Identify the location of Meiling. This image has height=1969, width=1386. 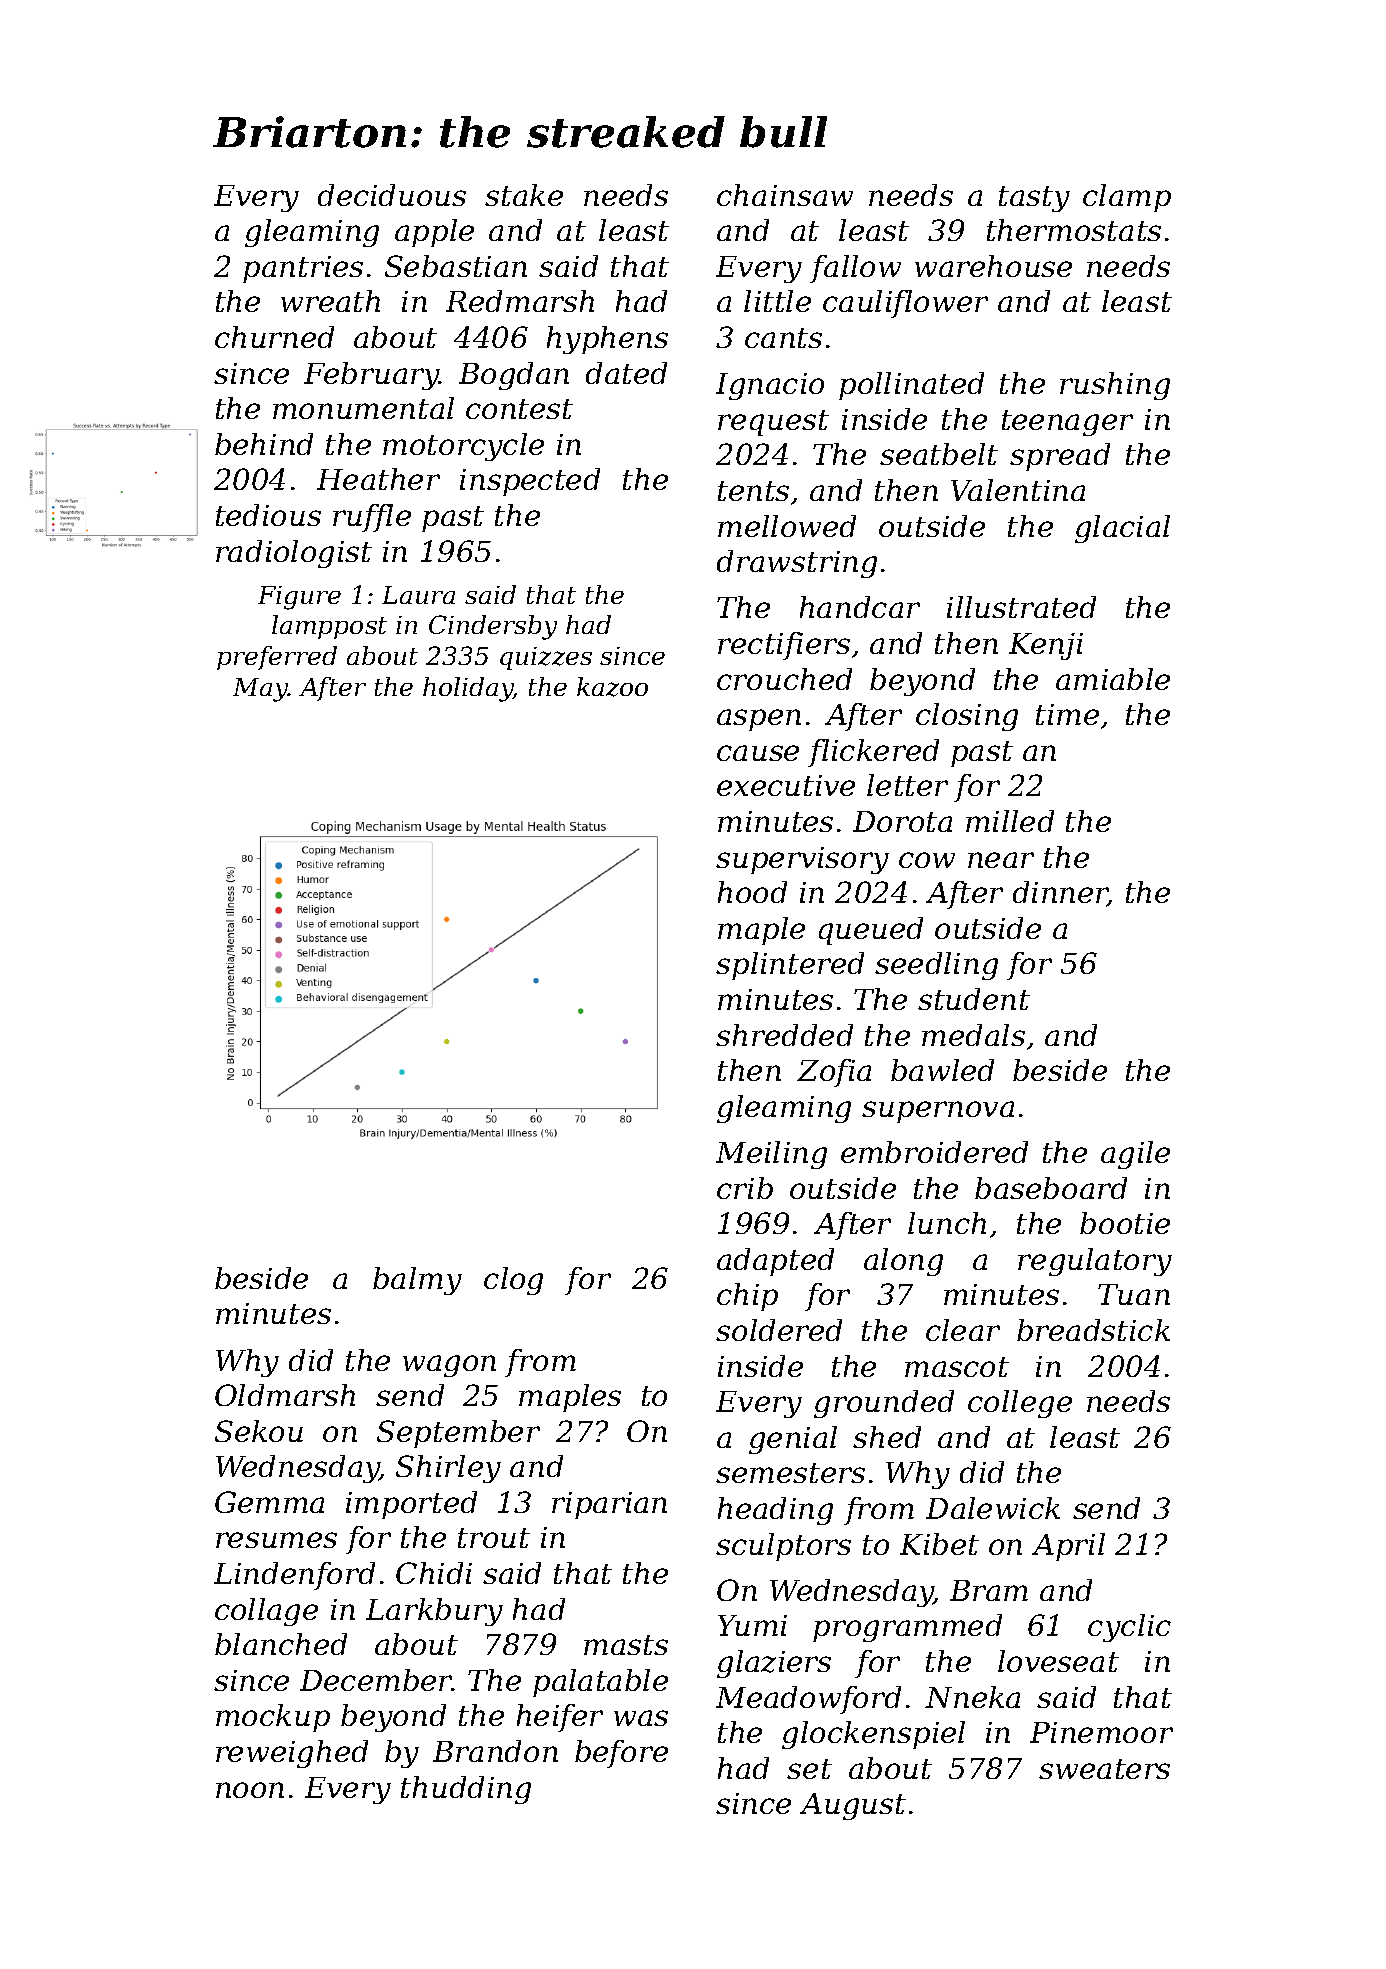
(771, 1155).
